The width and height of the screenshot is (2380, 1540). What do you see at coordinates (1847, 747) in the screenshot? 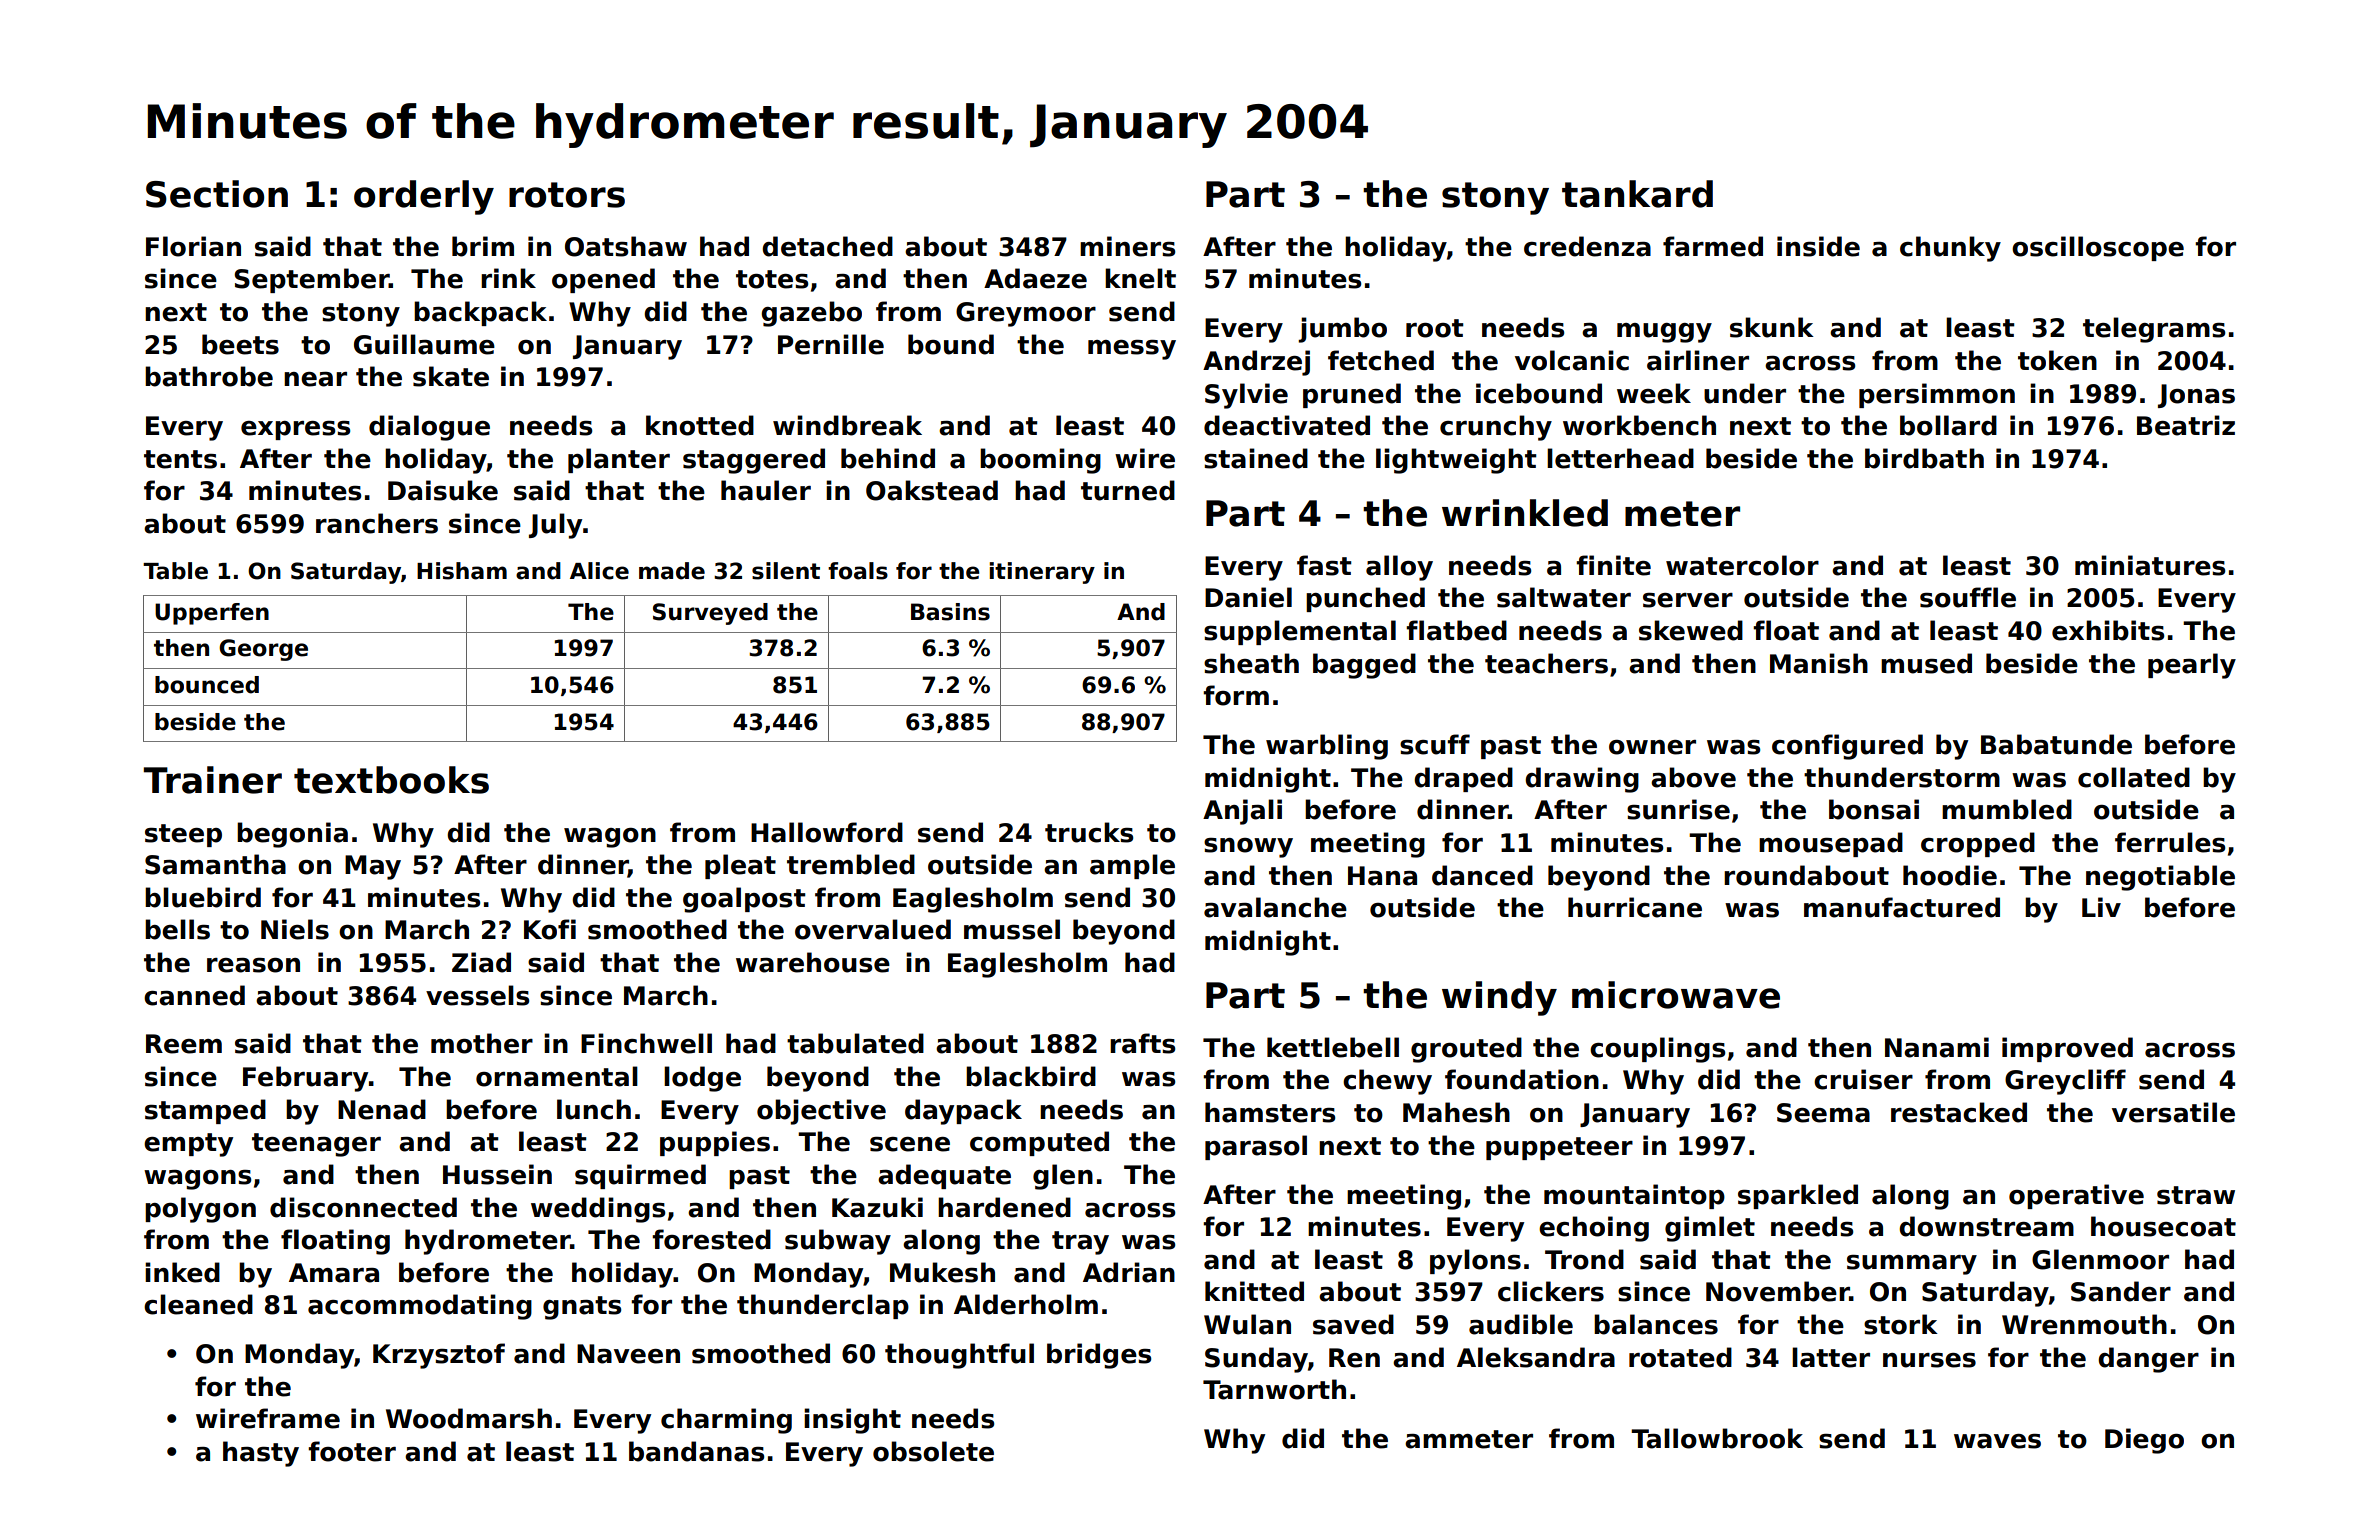
I see `configured` at bounding box center [1847, 747].
